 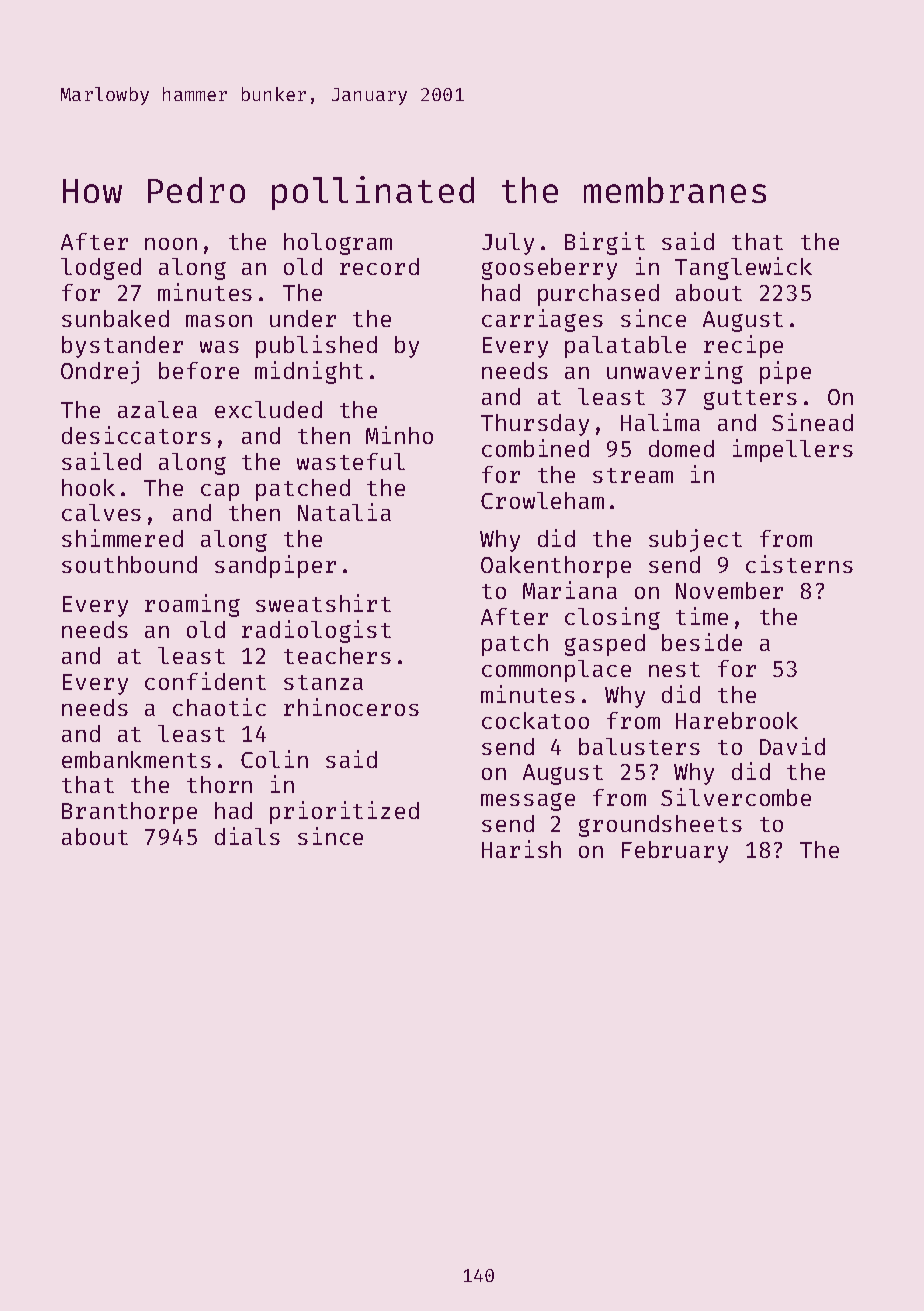 What do you see at coordinates (508, 244) in the page?
I see `July` at bounding box center [508, 244].
